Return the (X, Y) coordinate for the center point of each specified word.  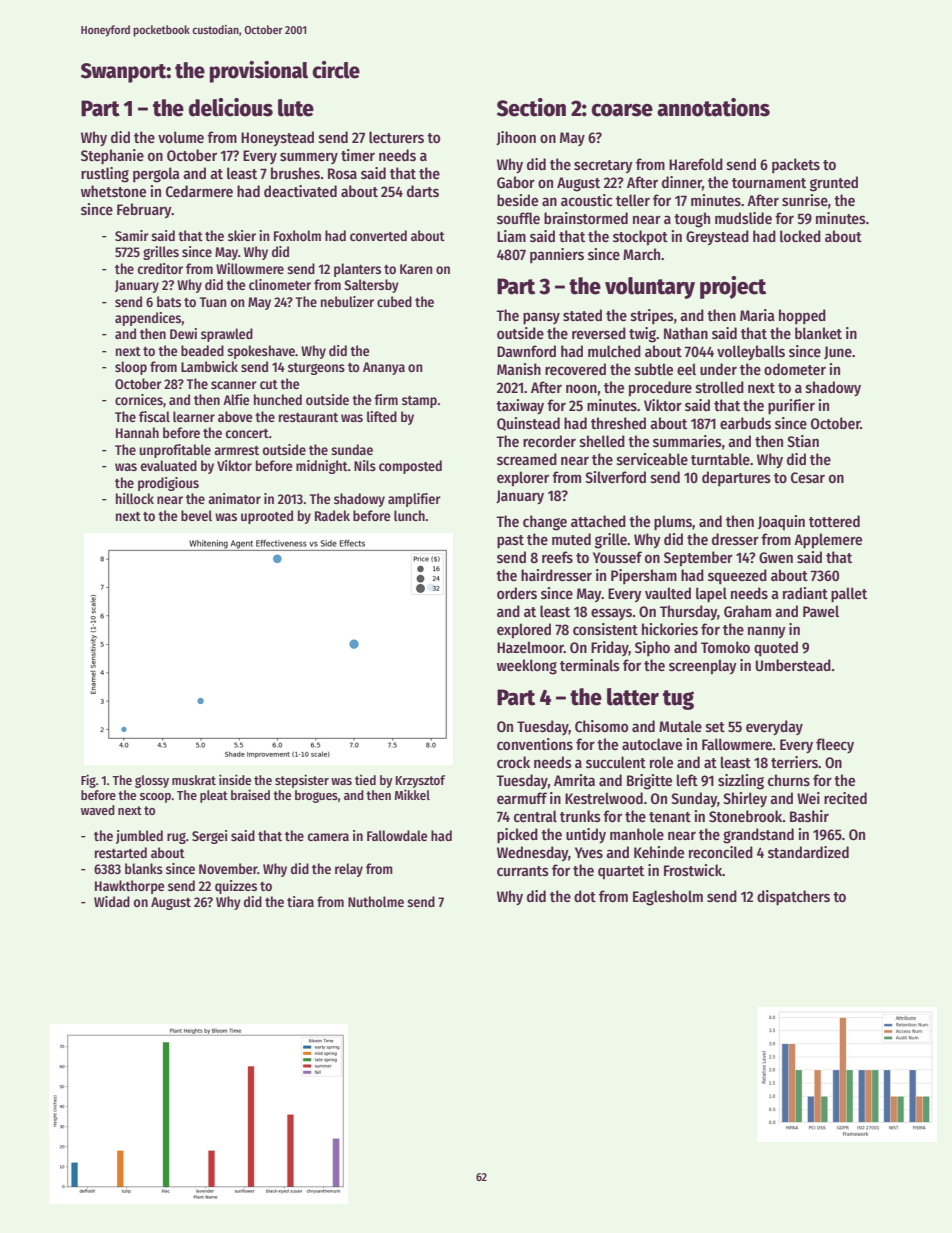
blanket (818, 333)
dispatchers (793, 898)
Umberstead (793, 665)
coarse (622, 110)
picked (517, 836)
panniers (557, 255)
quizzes (236, 887)
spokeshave (261, 352)
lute (296, 108)
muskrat (194, 780)
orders (517, 593)
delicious (231, 107)
